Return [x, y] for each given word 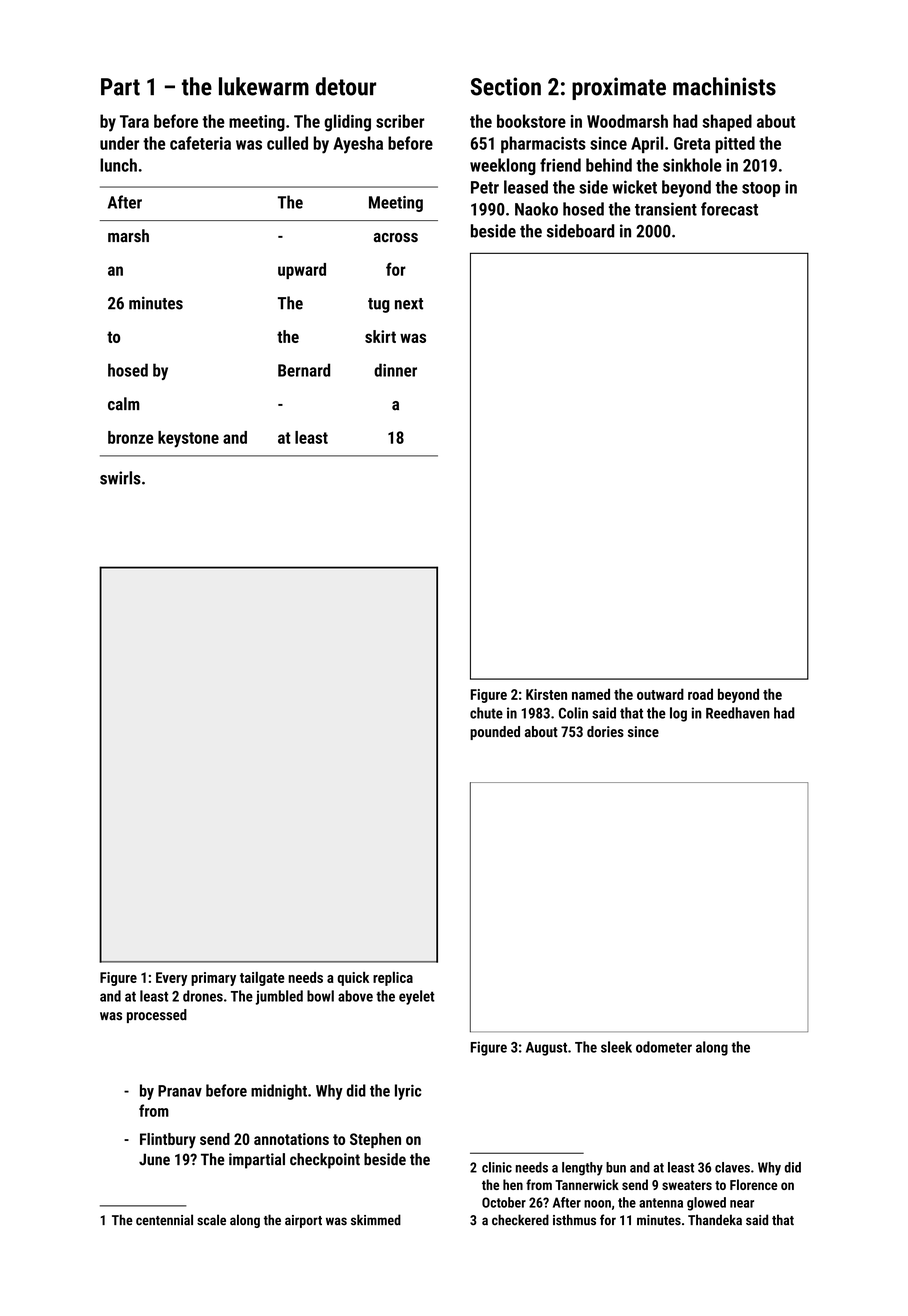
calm [124, 404]
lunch [118, 165]
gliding [347, 123]
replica [393, 979]
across [396, 237]
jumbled [279, 997]
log [678, 714]
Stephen [375, 1140]
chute [486, 713]
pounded [495, 733]
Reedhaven [738, 713]
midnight [279, 1092]
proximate [619, 88]
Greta [692, 143]
